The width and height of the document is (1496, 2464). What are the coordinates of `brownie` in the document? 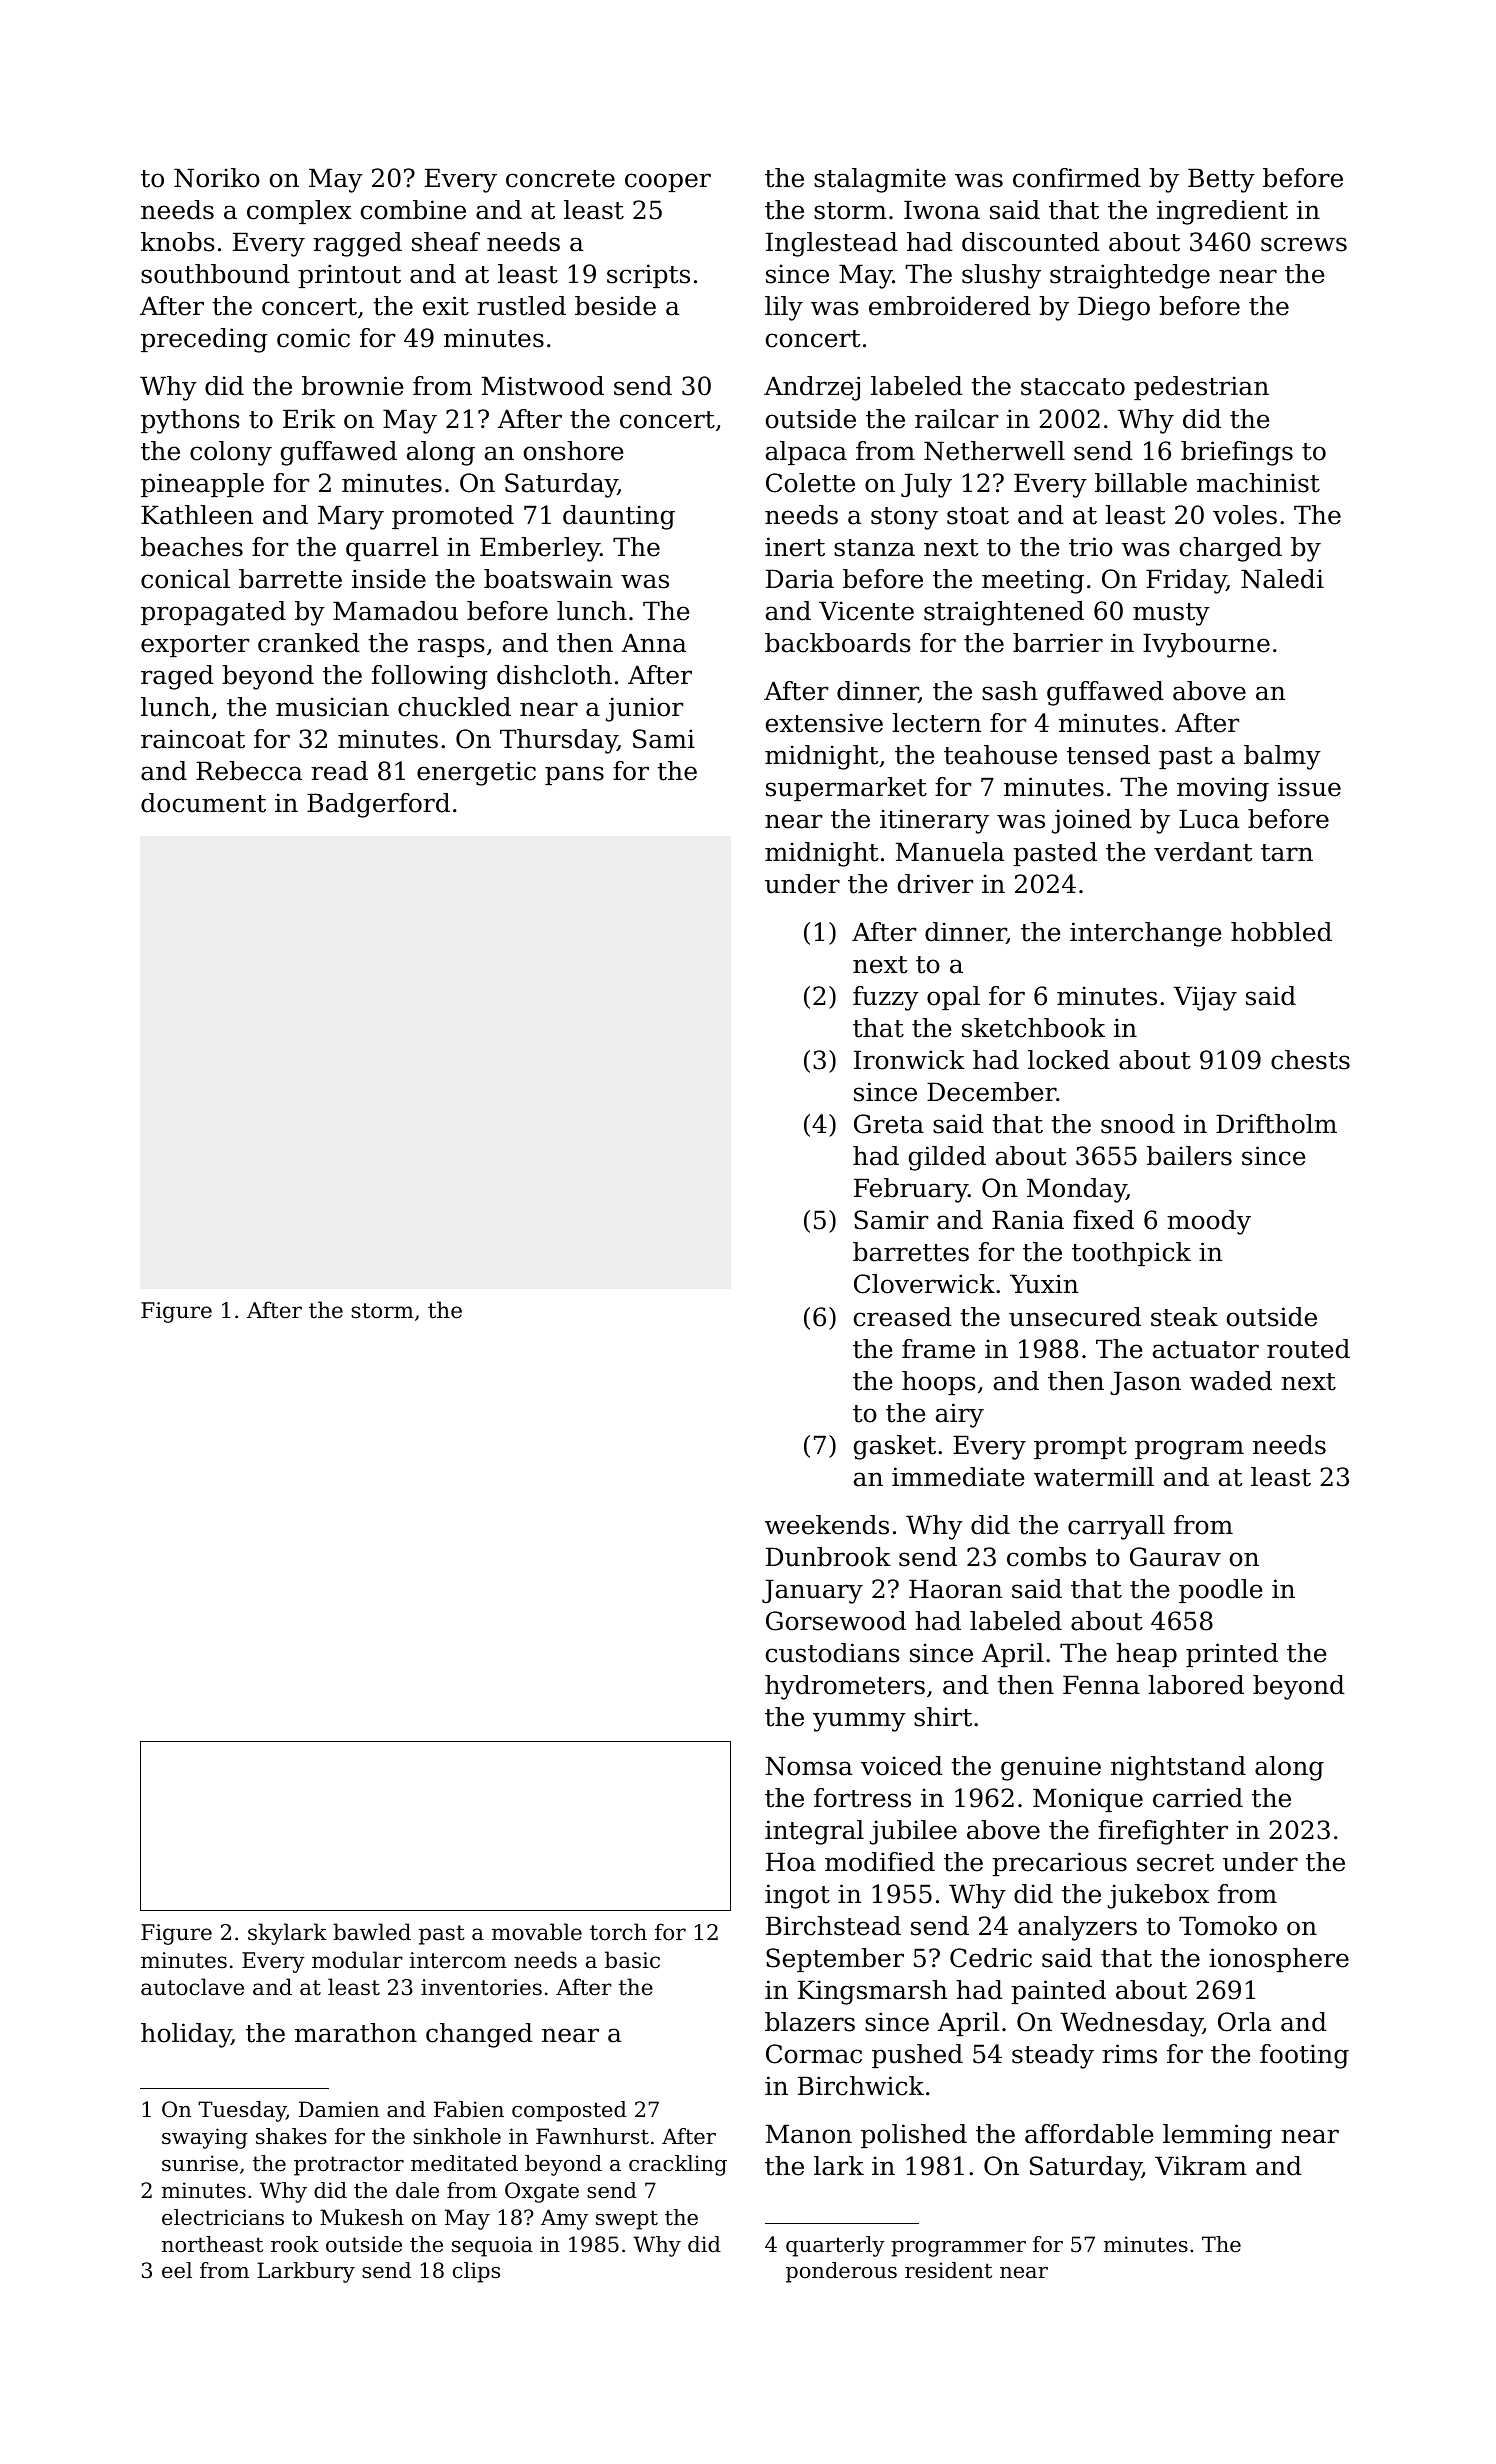 It's located at (352, 386).
